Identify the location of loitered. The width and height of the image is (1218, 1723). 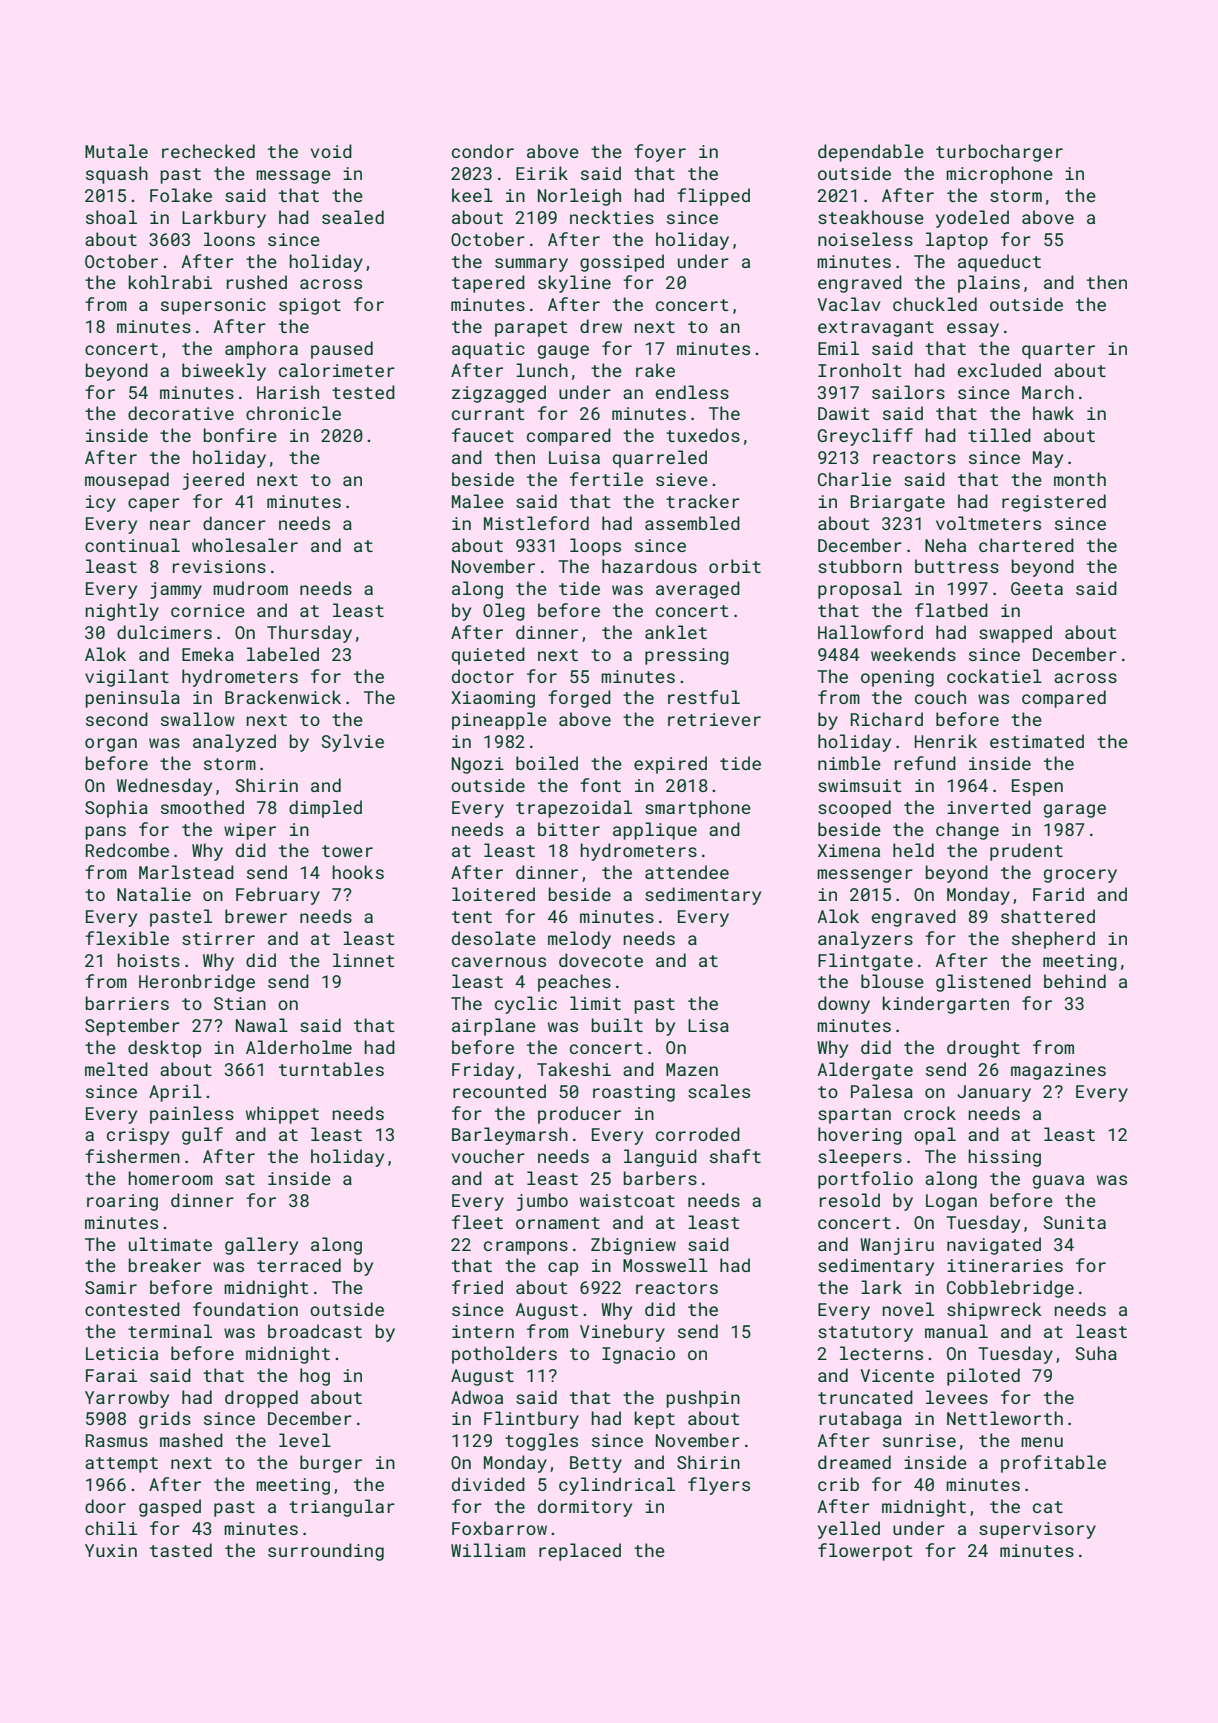
(493, 894).
